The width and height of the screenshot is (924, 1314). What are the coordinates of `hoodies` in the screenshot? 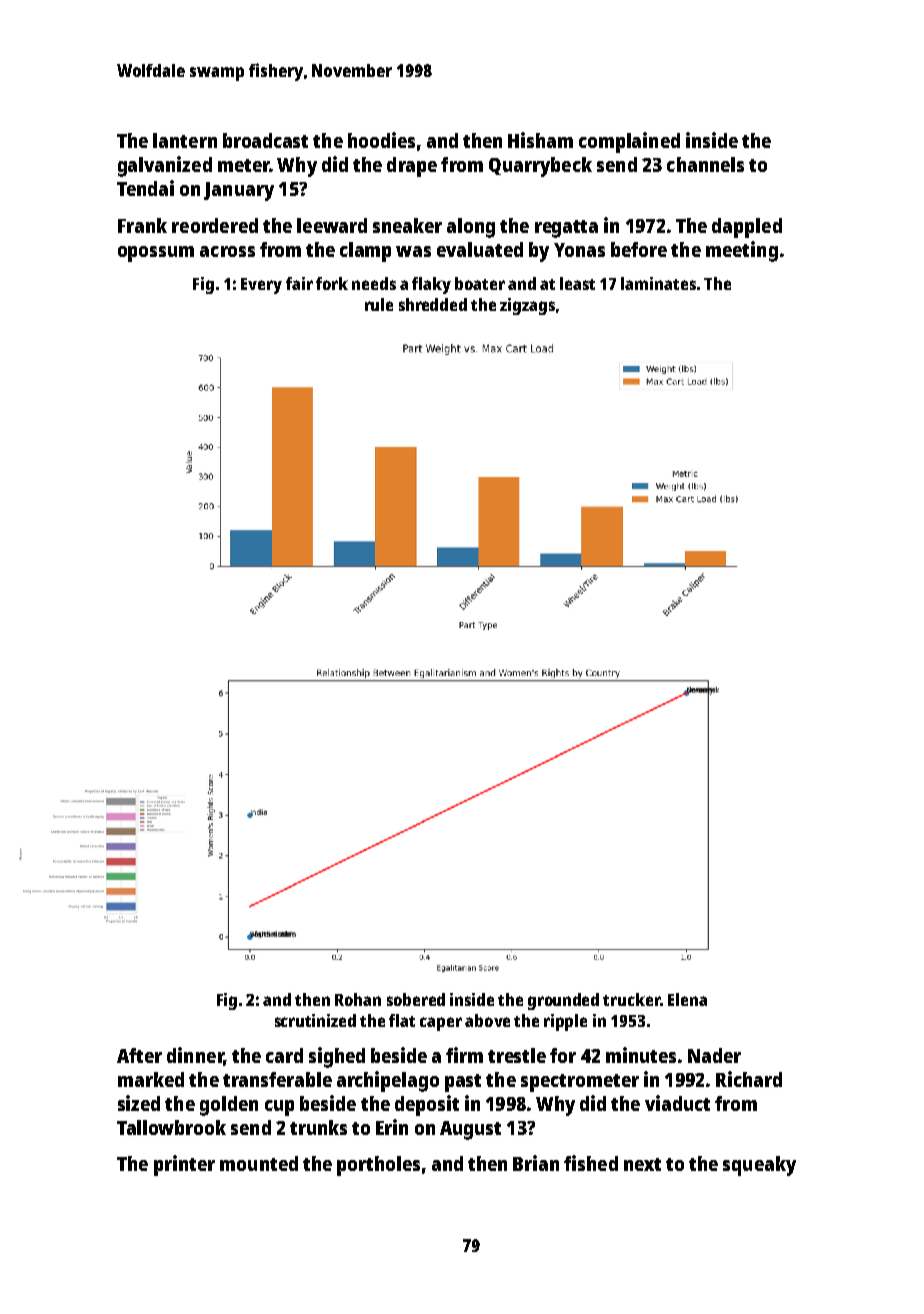 It's located at (381, 140).
